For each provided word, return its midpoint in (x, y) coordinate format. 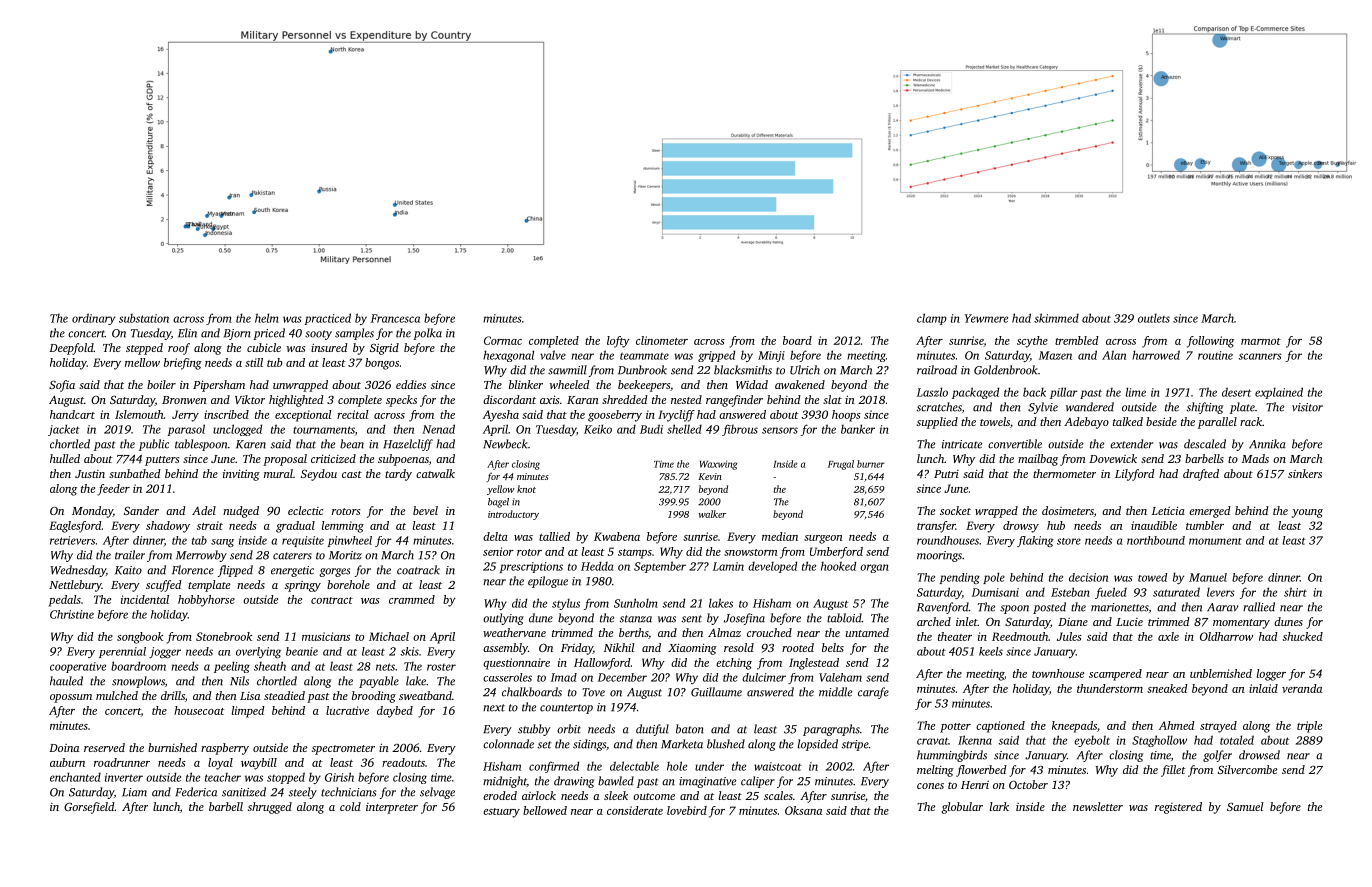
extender (1131, 444)
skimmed (1056, 318)
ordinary (93, 319)
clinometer (662, 340)
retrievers (72, 540)
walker (712, 514)
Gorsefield (89, 808)
